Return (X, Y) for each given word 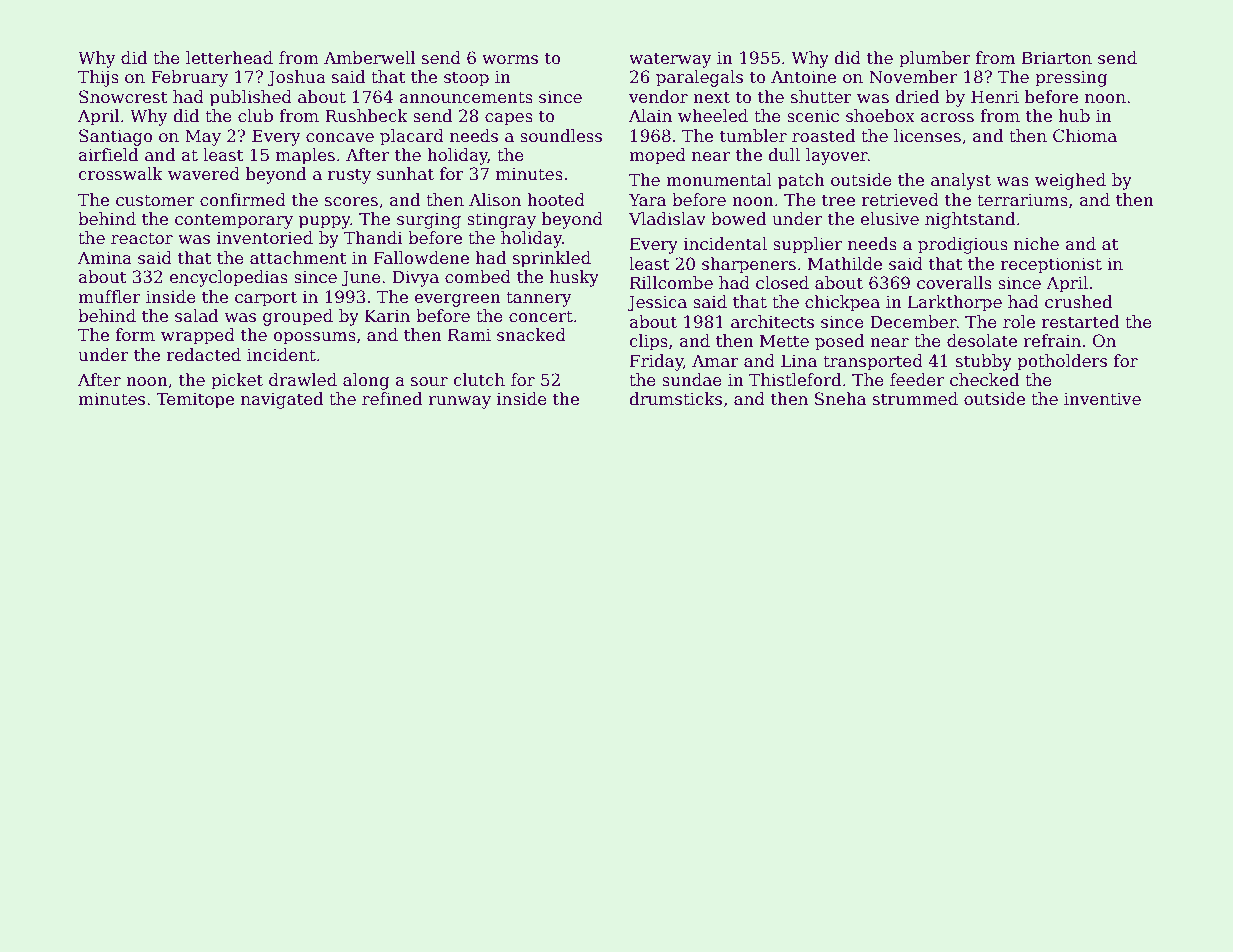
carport (266, 299)
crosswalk (120, 174)
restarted (1080, 322)
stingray (501, 221)
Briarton (1057, 58)
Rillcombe (671, 283)
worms (510, 60)
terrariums (1022, 200)
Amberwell (369, 58)
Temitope (195, 400)
